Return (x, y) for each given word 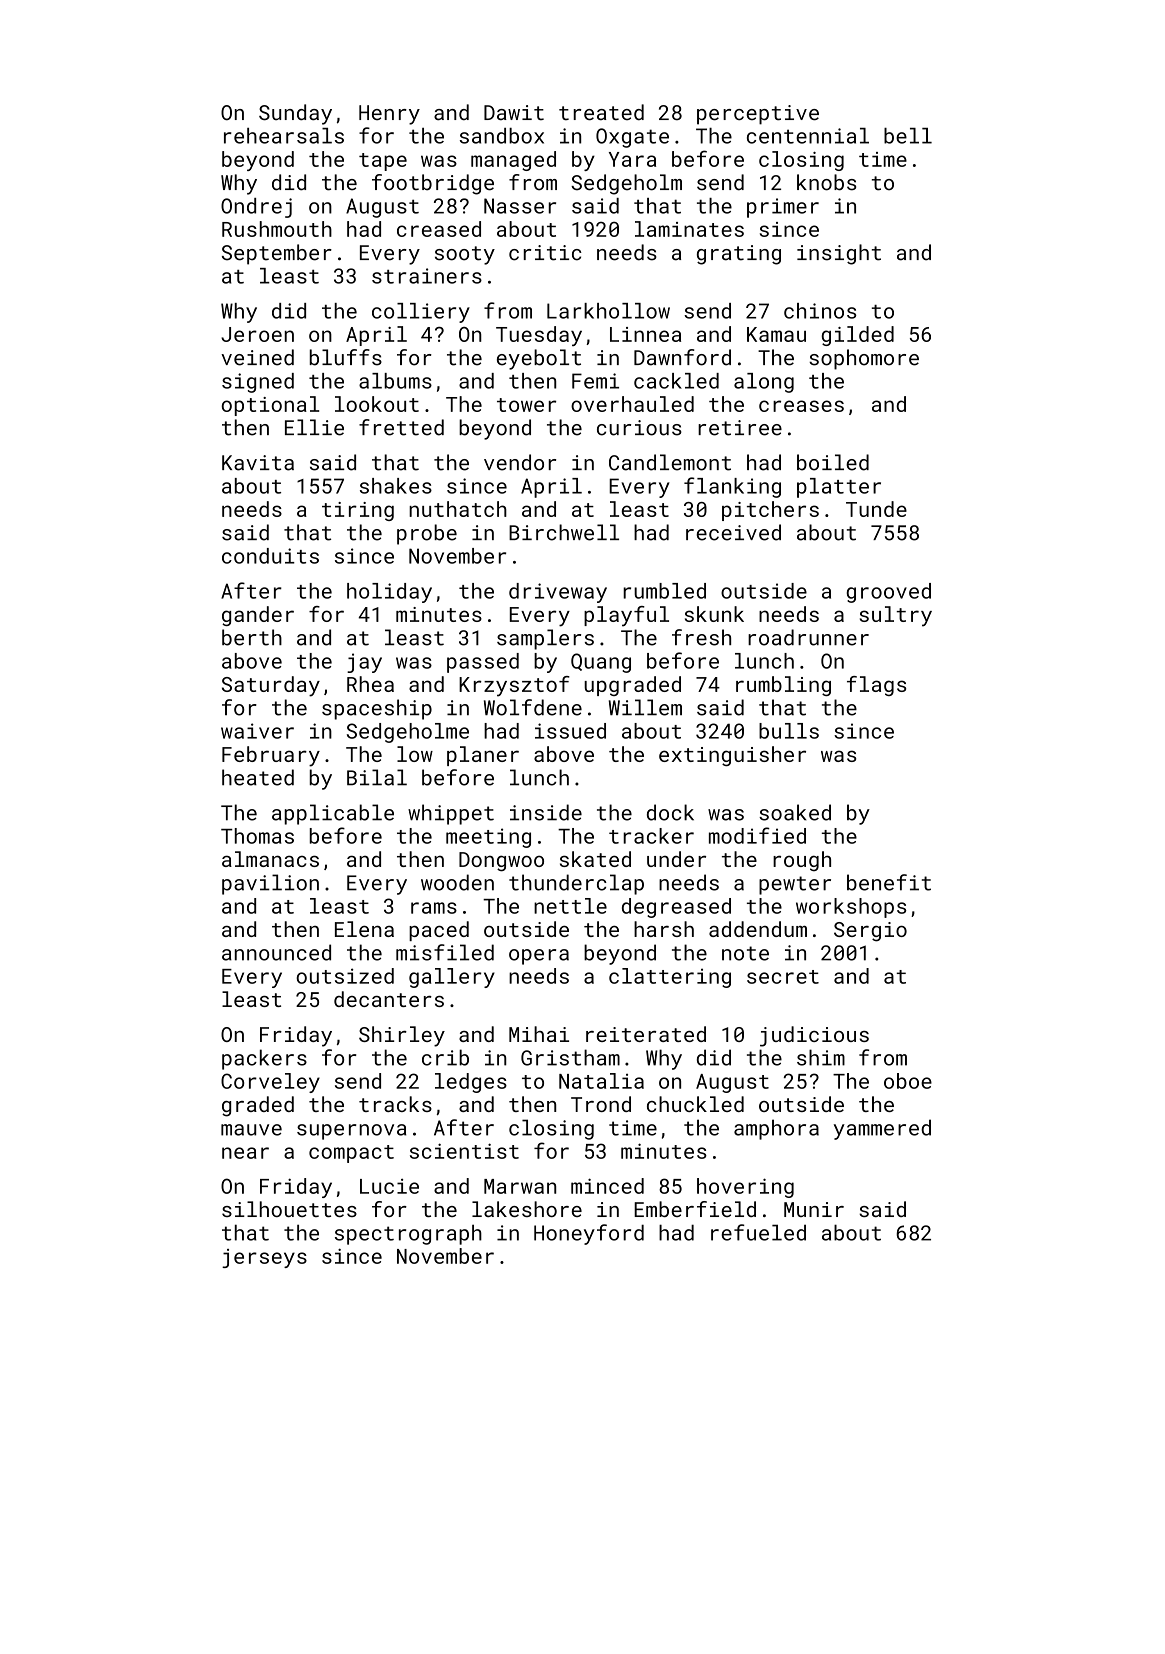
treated (601, 112)
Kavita (258, 463)
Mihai (539, 1034)
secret (783, 977)
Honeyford (589, 1234)
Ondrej (256, 208)
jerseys (264, 1258)
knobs (826, 182)
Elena (364, 929)
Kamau (776, 334)
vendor (520, 462)
